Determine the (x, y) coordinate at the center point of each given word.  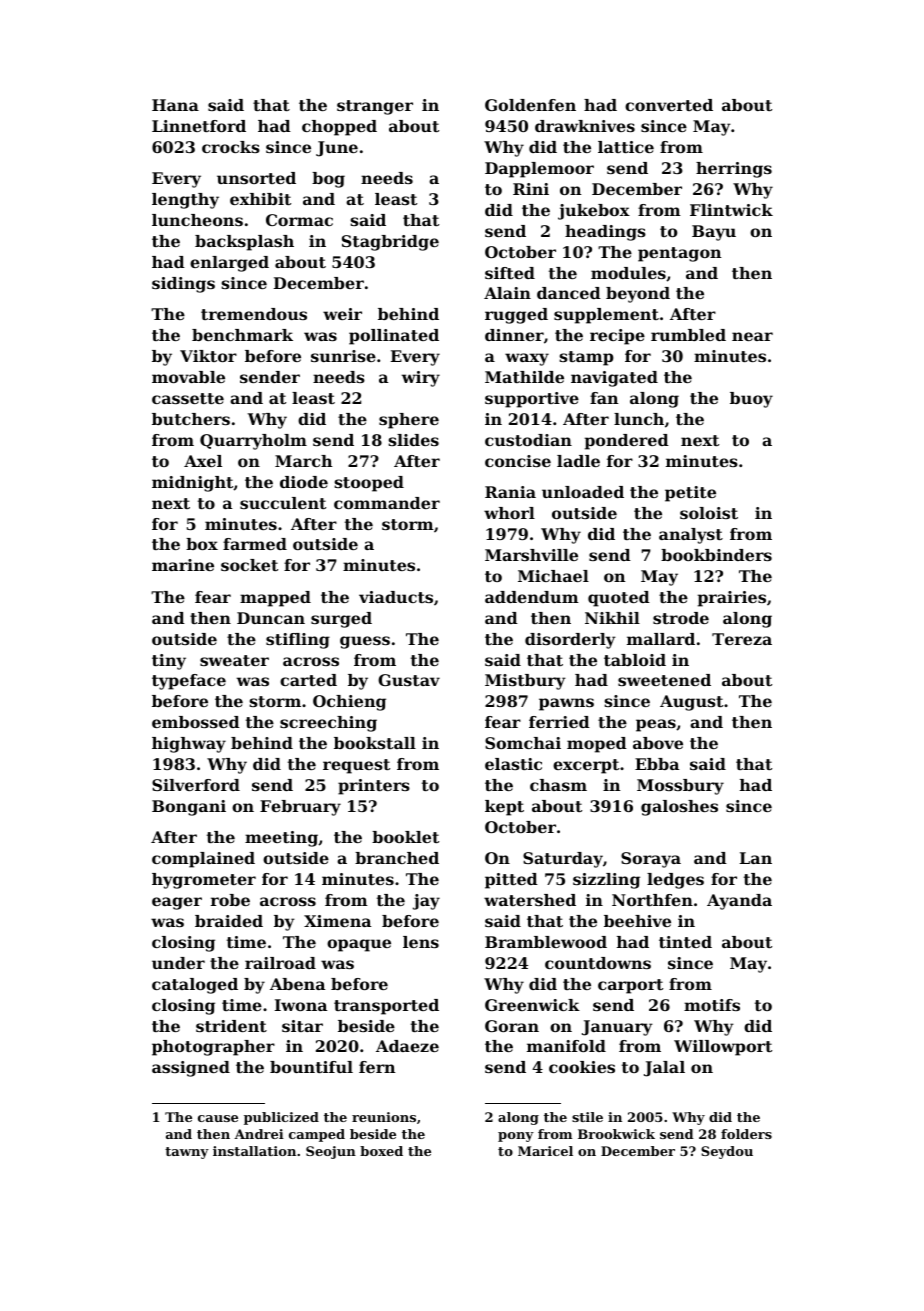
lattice (626, 147)
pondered (627, 442)
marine (183, 565)
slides (413, 440)
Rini (531, 189)
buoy (751, 400)
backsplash (244, 243)
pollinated (394, 337)
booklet (405, 837)
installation (254, 1151)
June (337, 149)
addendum (532, 597)
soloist (709, 513)
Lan (756, 858)
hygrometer (204, 881)
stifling (298, 641)
